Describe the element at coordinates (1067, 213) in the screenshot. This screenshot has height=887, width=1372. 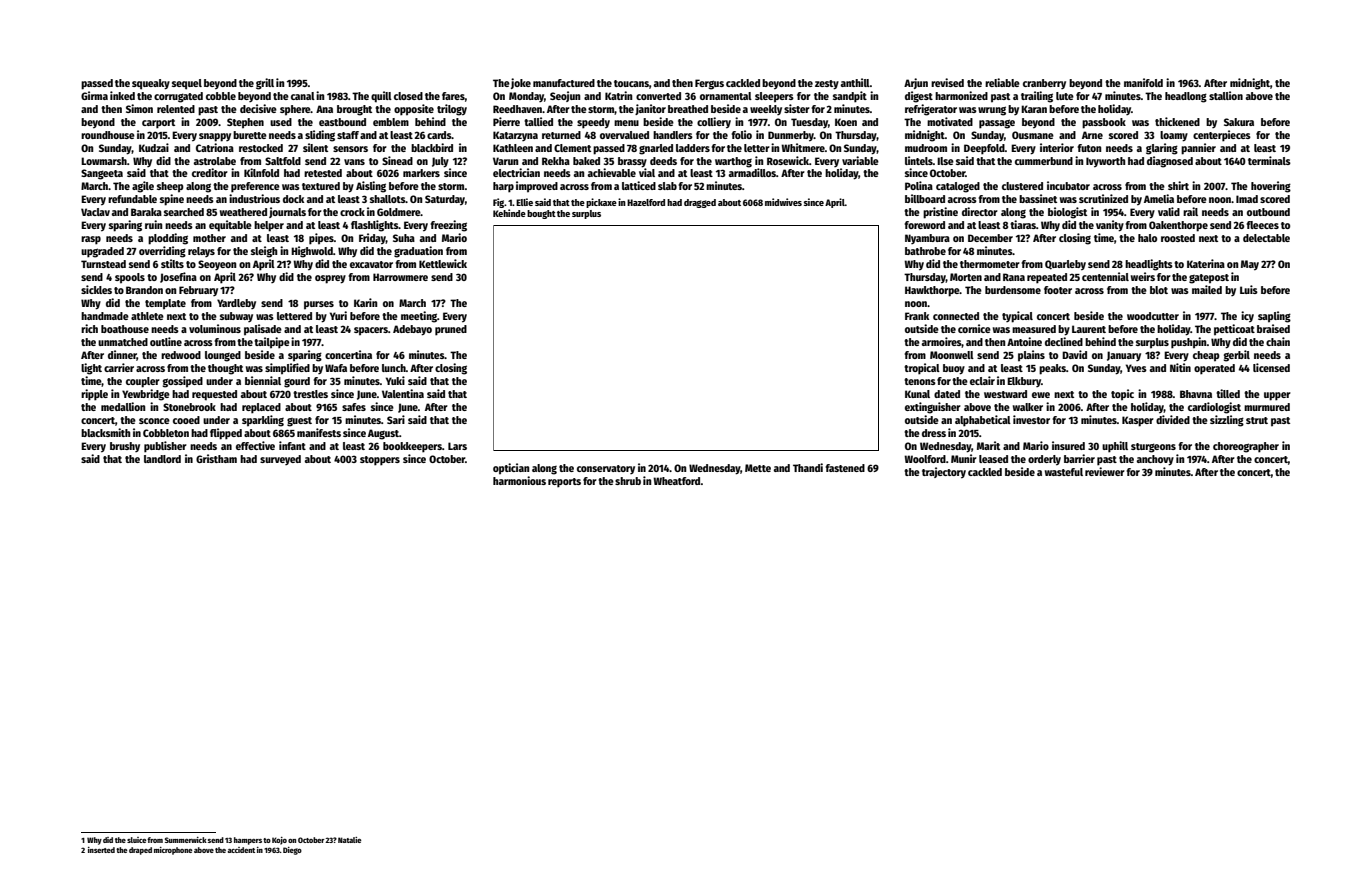
I see `biologist` at that location.
